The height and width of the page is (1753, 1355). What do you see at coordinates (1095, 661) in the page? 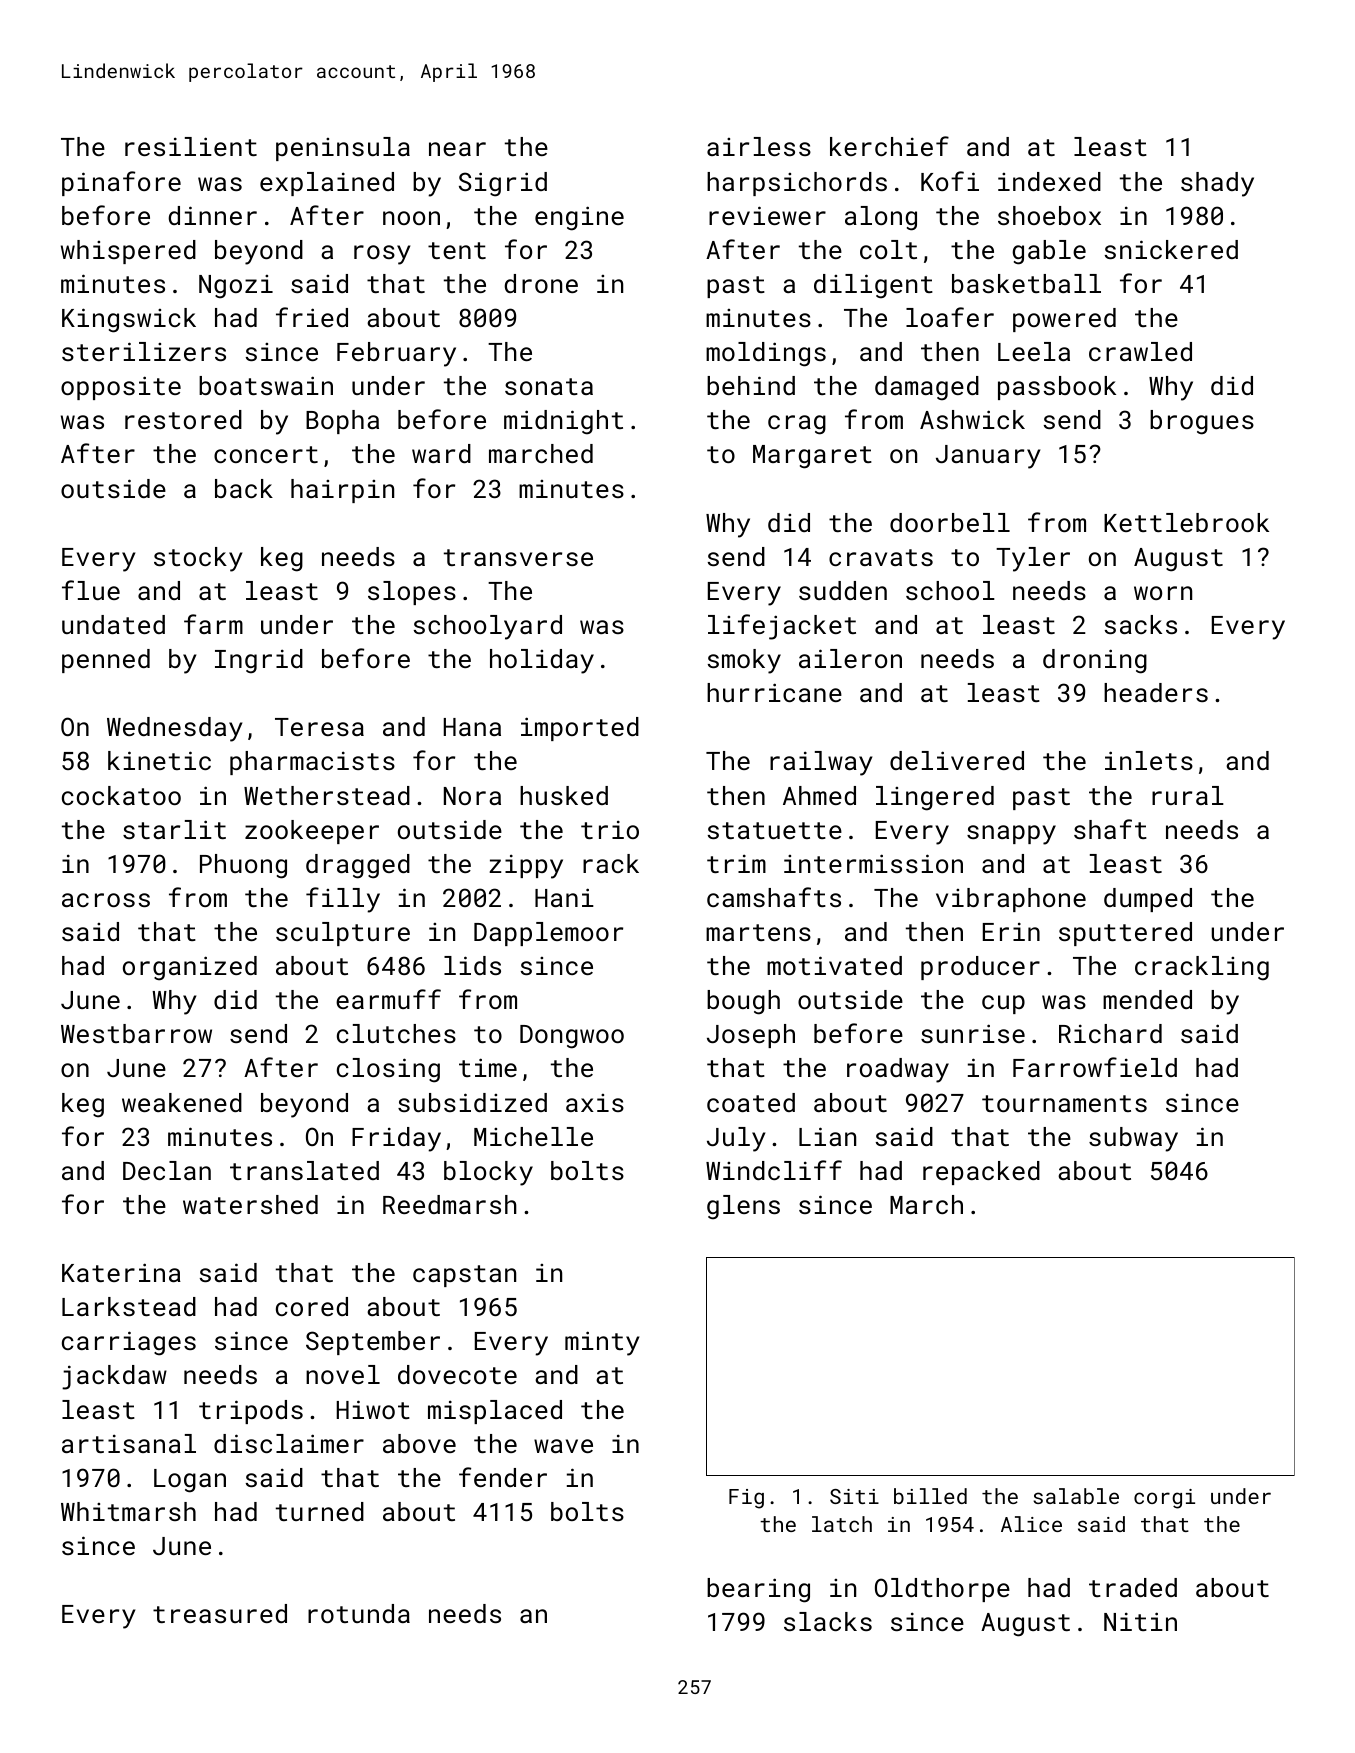
I see `droning` at bounding box center [1095, 661].
